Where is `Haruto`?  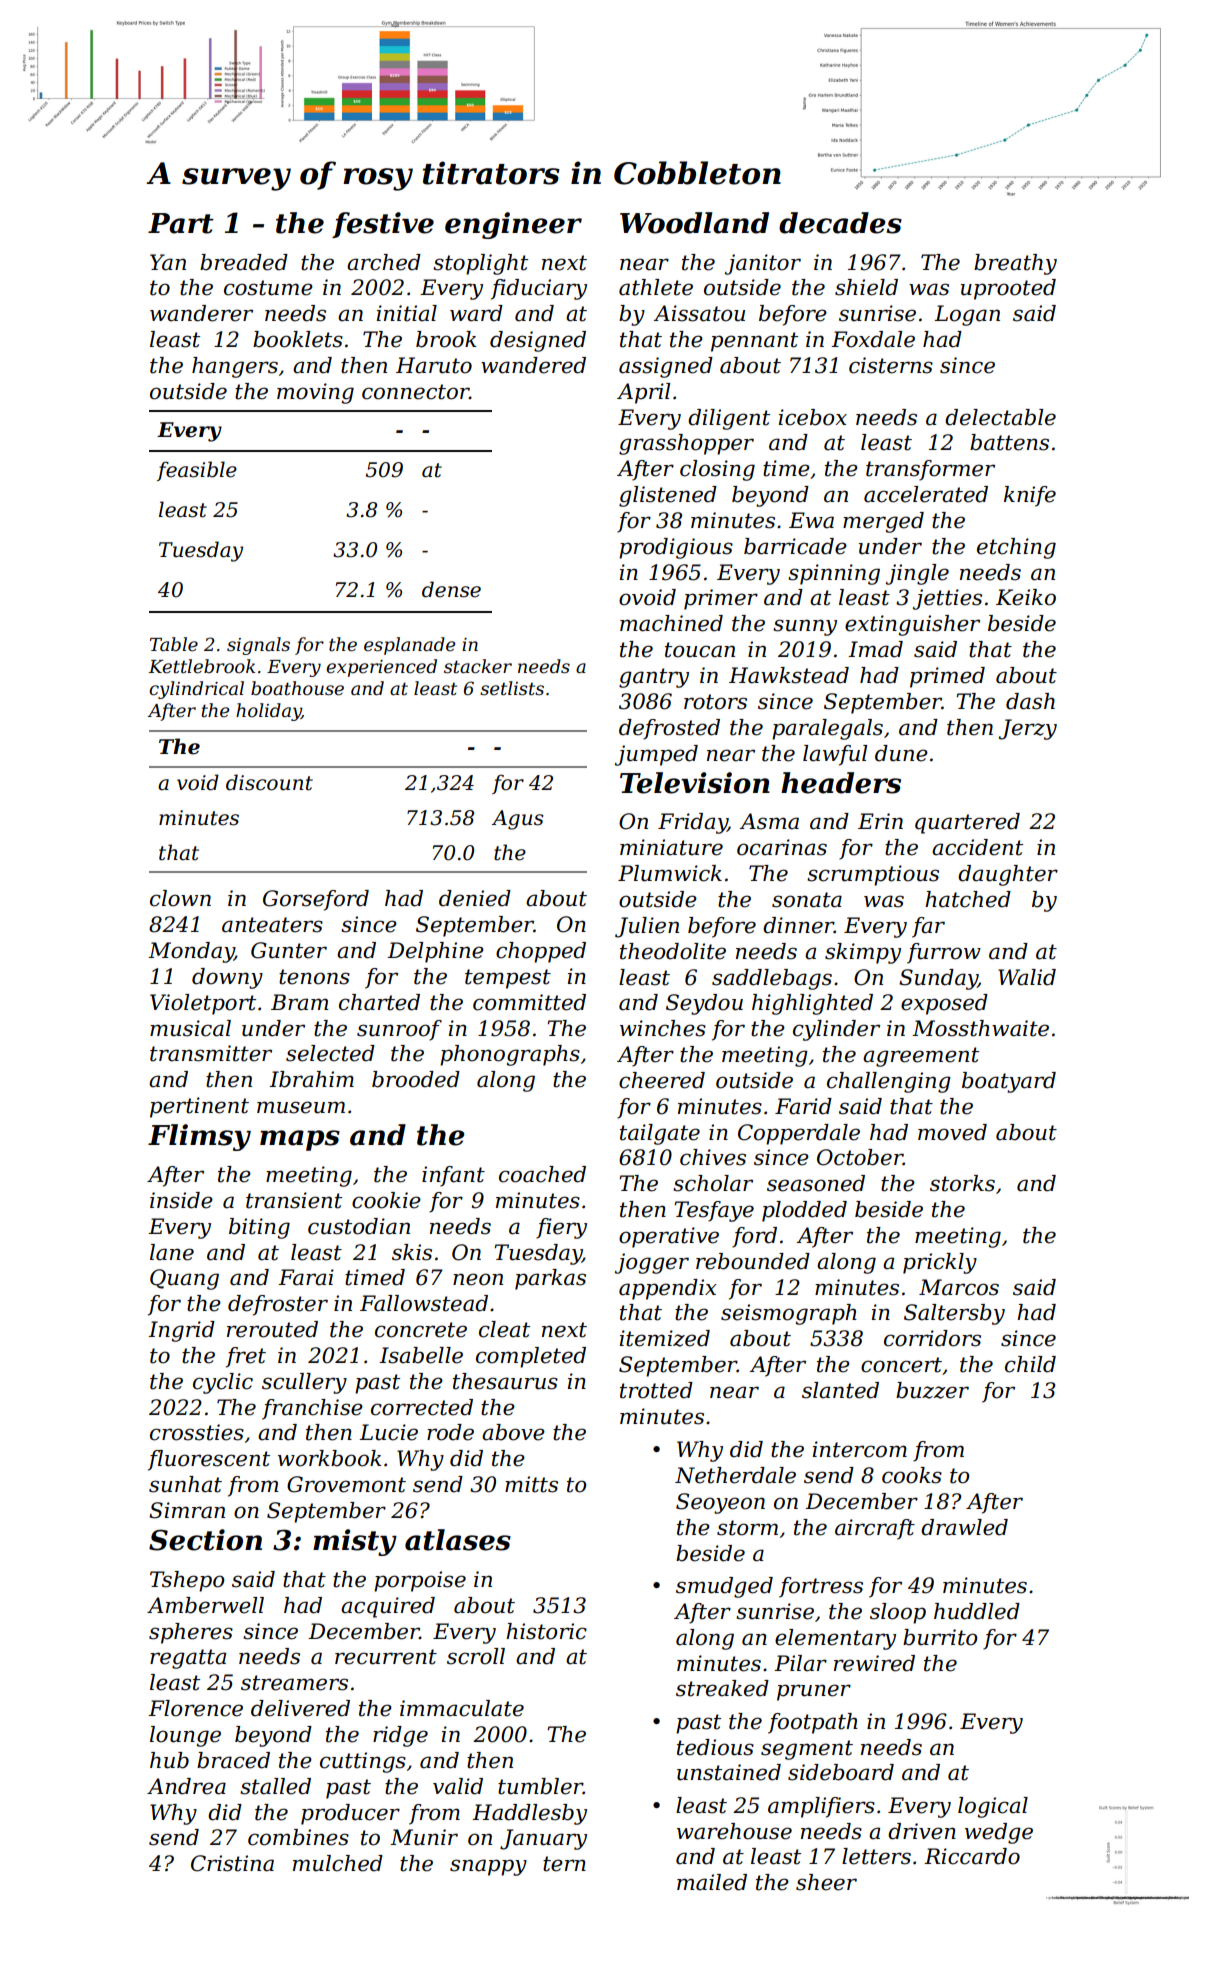
Haruto is located at coordinates (434, 365).
